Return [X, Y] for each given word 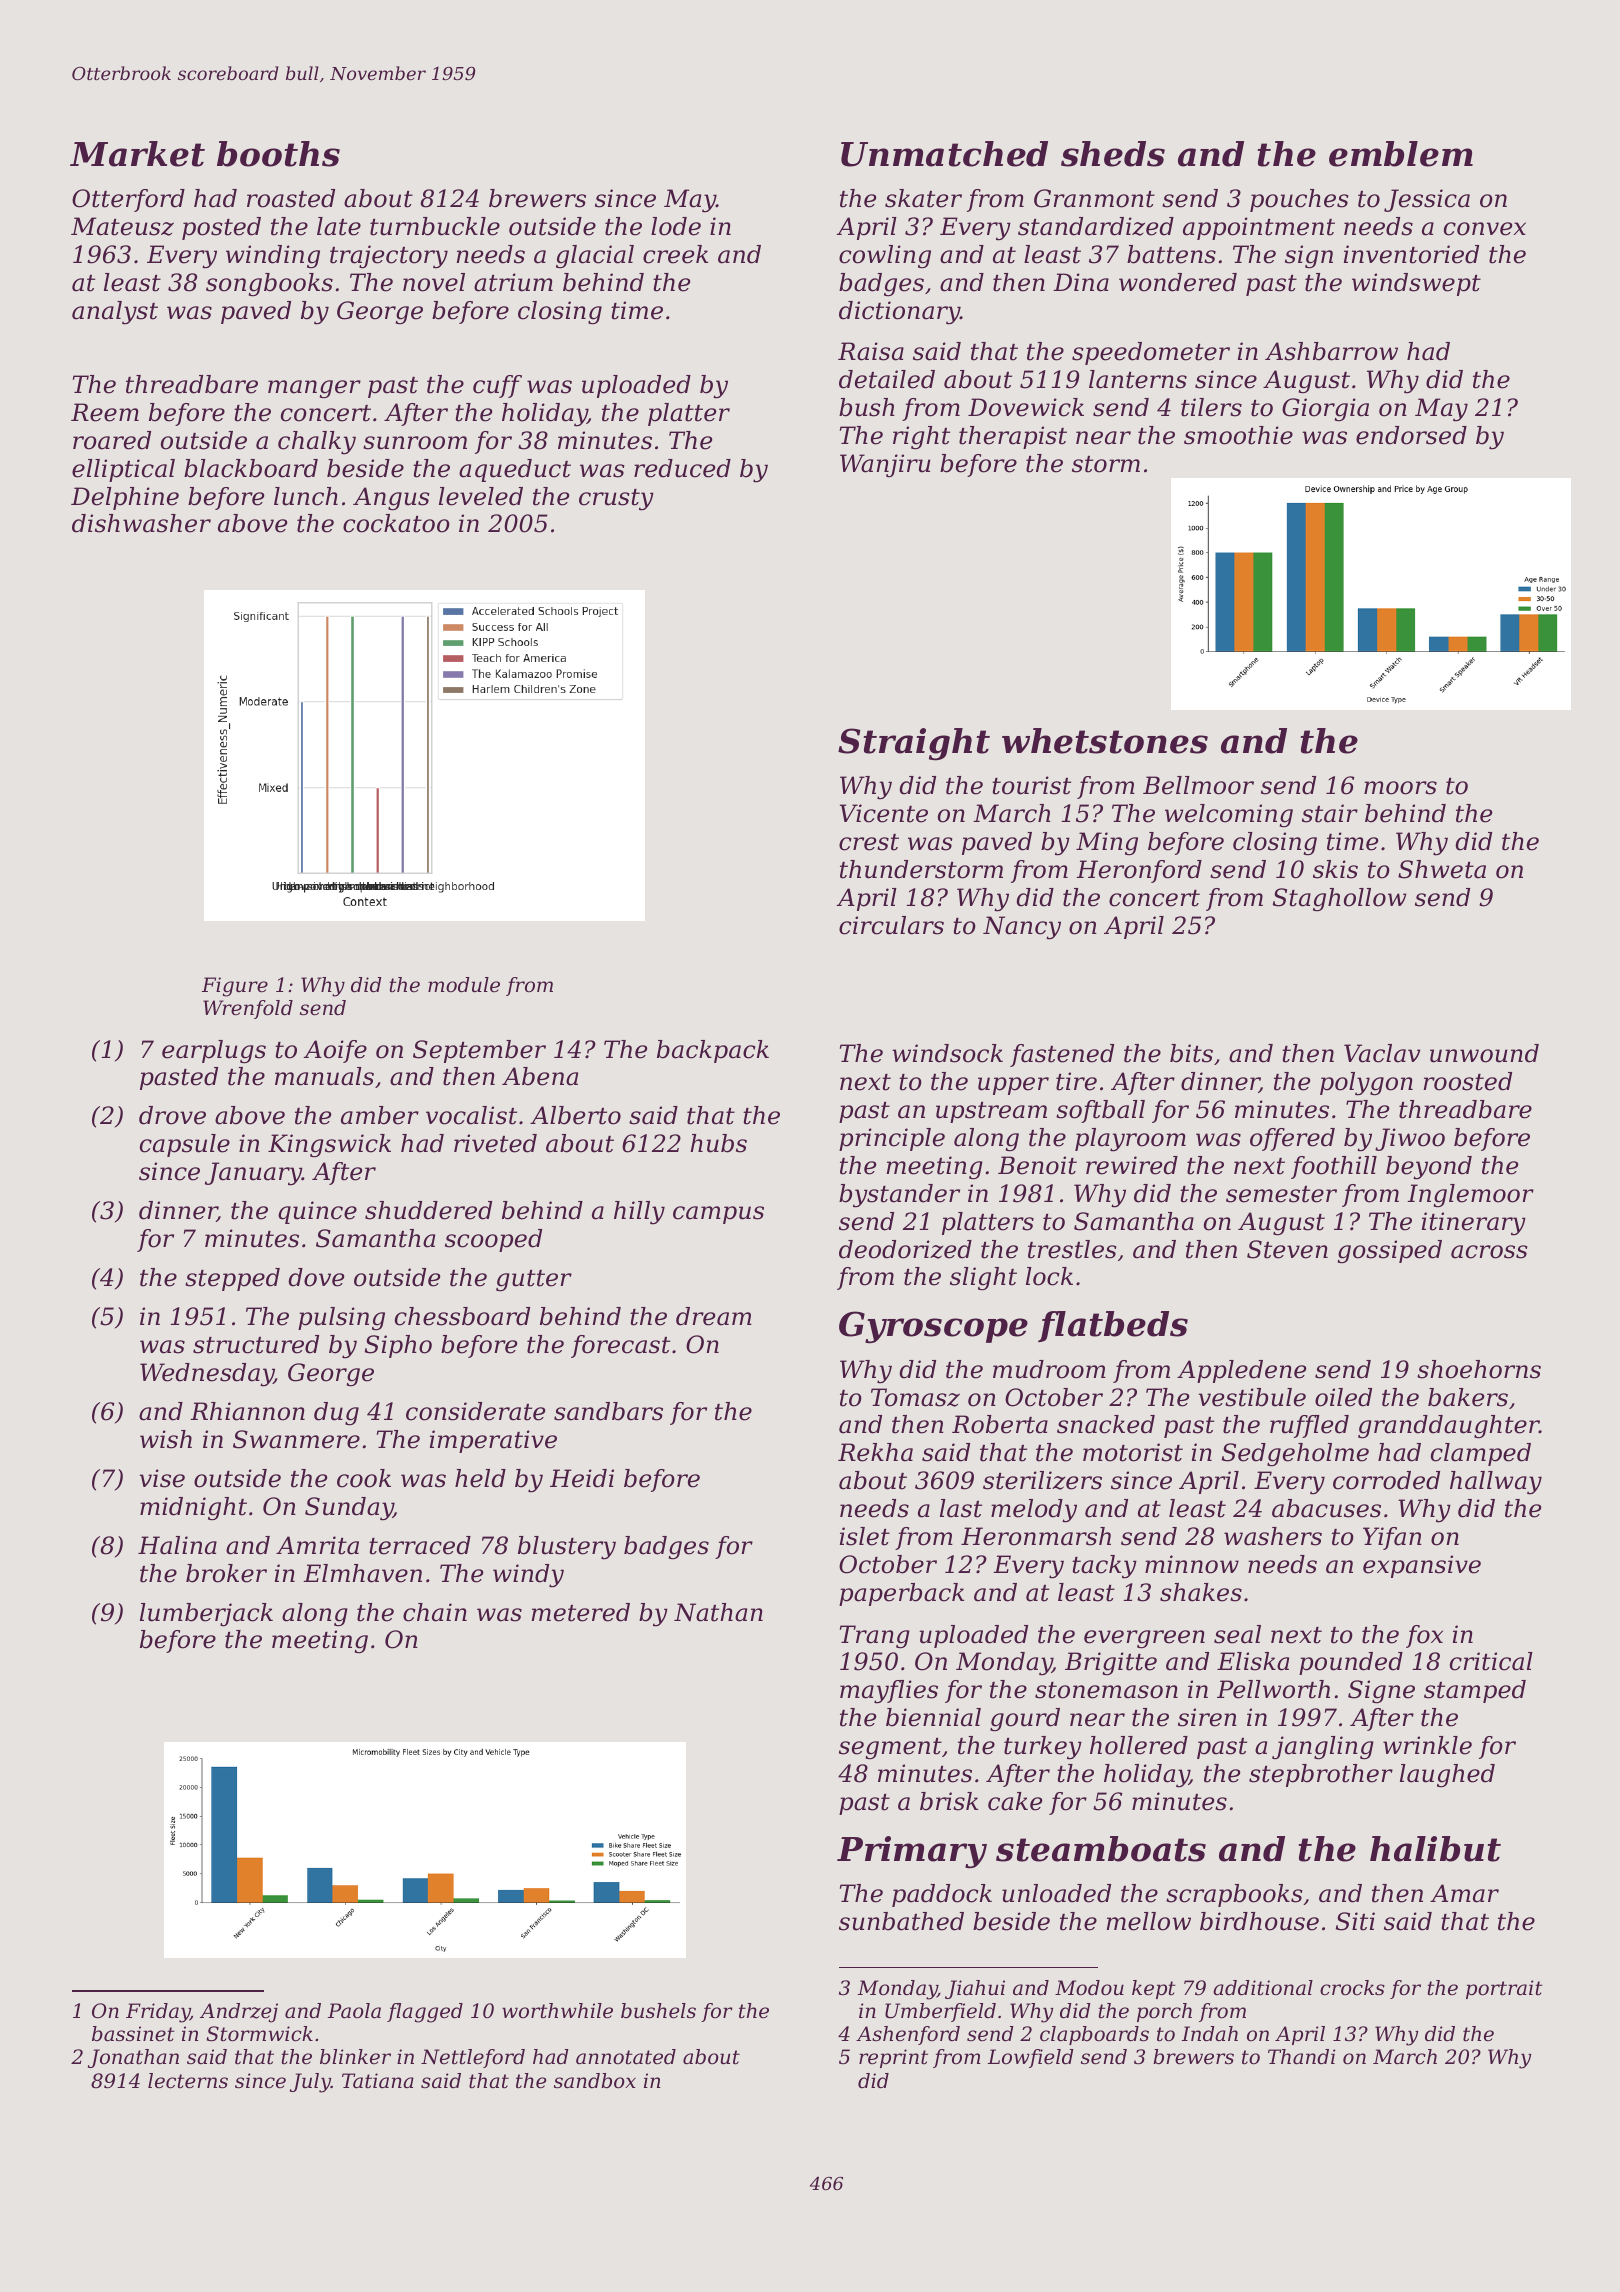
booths [278, 154]
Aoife [335, 1051]
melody [1034, 1511]
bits [1191, 1053]
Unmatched [944, 154]
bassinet [133, 2034]
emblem [1401, 154]
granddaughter [1448, 1427]
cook [364, 1478]
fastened [1062, 1055]
